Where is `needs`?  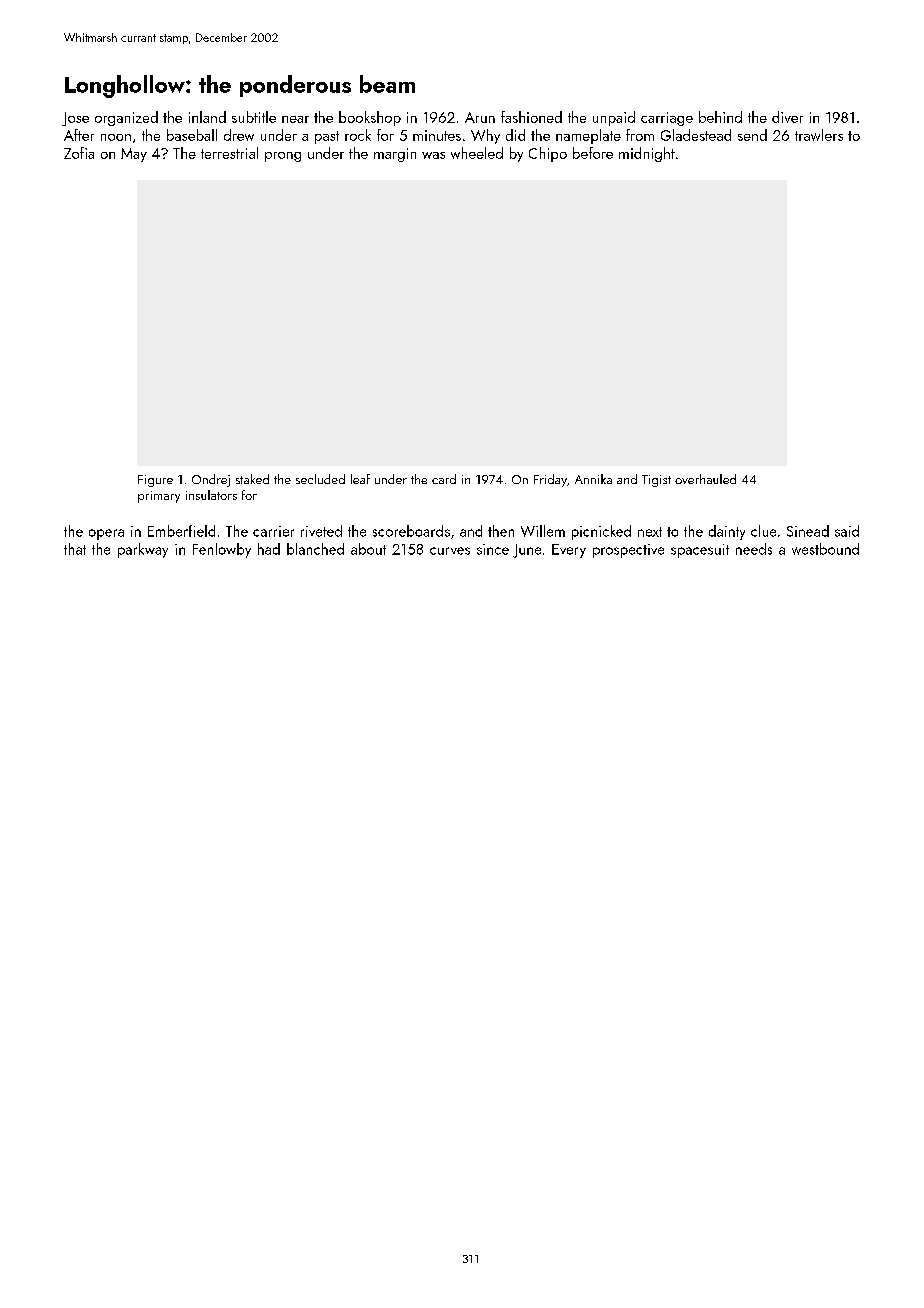
needs is located at coordinates (754, 549).
